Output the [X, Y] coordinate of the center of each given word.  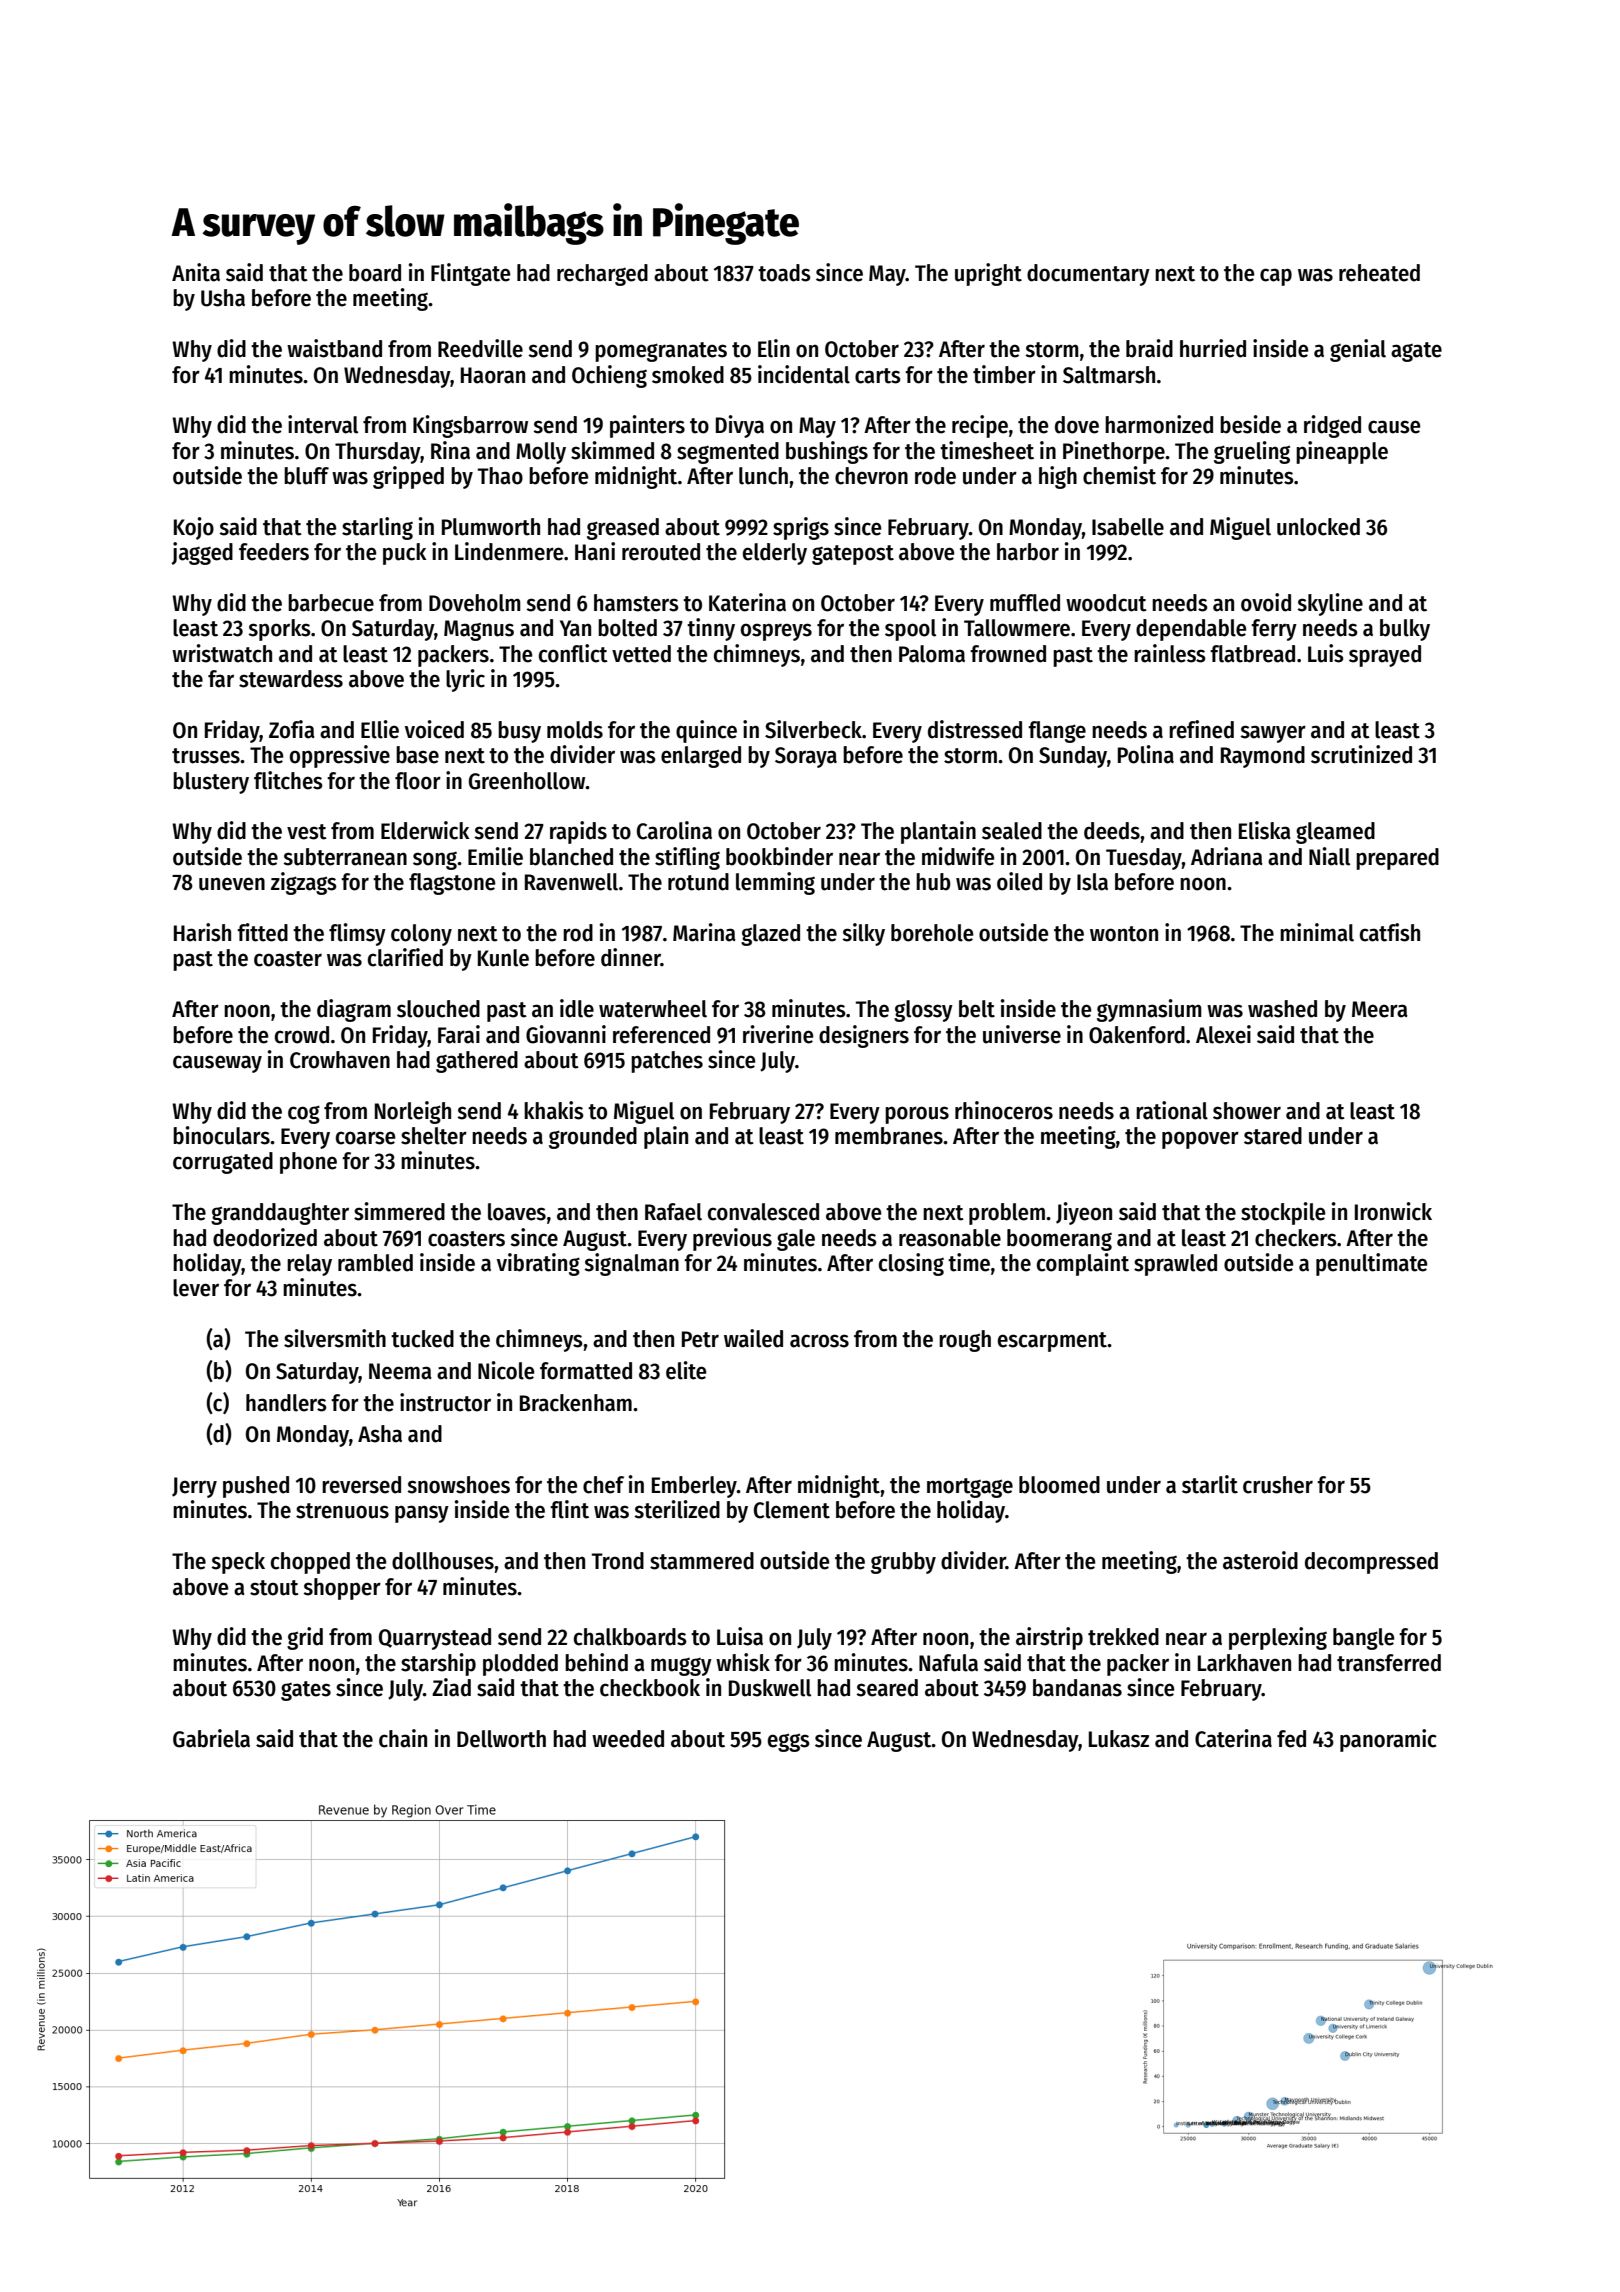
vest [307, 832]
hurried [1213, 348]
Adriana [1227, 856]
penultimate [1372, 1264]
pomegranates [661, 352]
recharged [602, 275]
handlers [286, 1403]
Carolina [674, 830]
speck [238, 1563]
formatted [586, 1371]
